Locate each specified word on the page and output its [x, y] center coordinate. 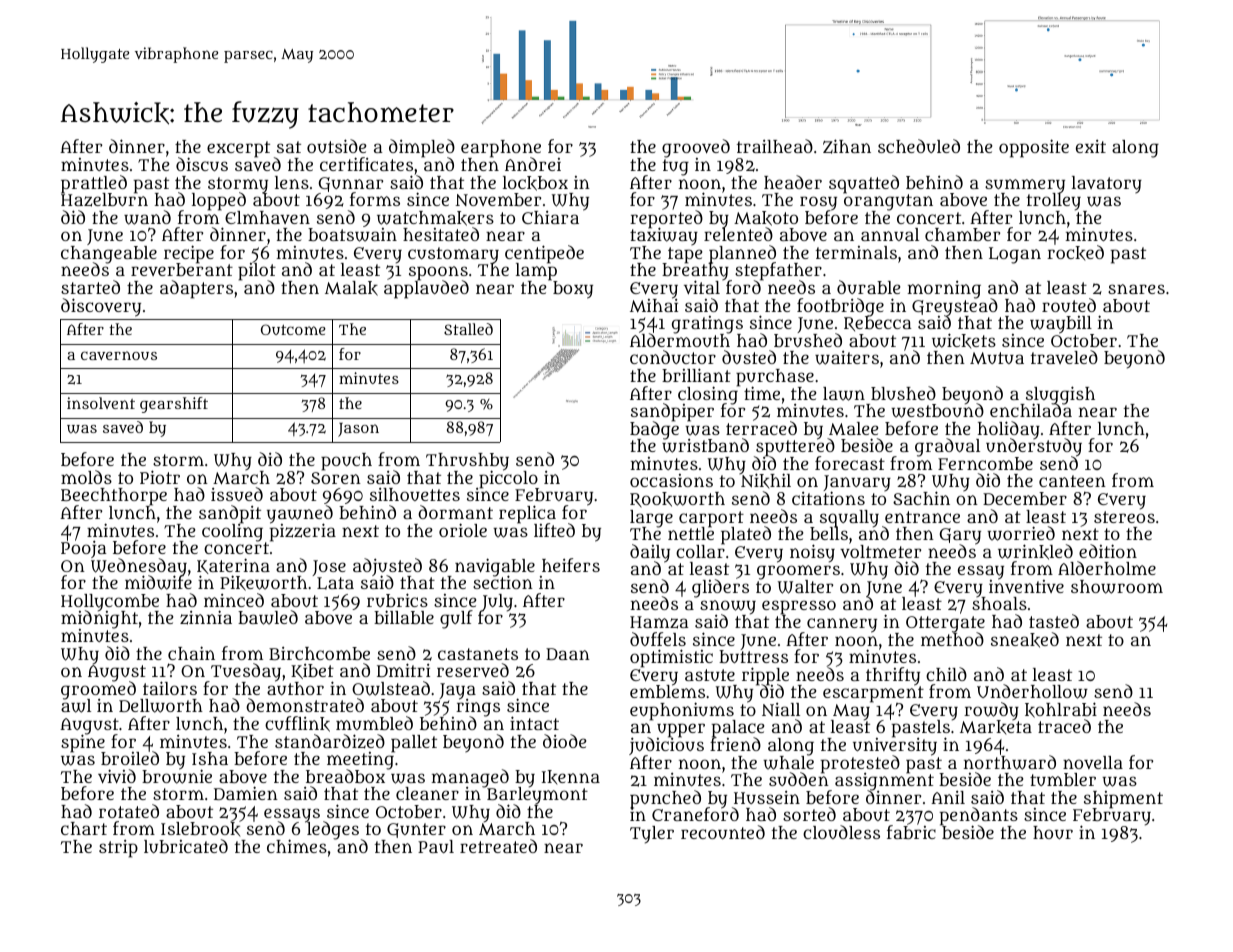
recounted [723, 832]
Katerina [233, 566]
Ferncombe [985, 463]
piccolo [508, 480]
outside [336, 146]
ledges [333, 831]
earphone [501, 149]
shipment [1123, 800]
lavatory [1107, 184]
